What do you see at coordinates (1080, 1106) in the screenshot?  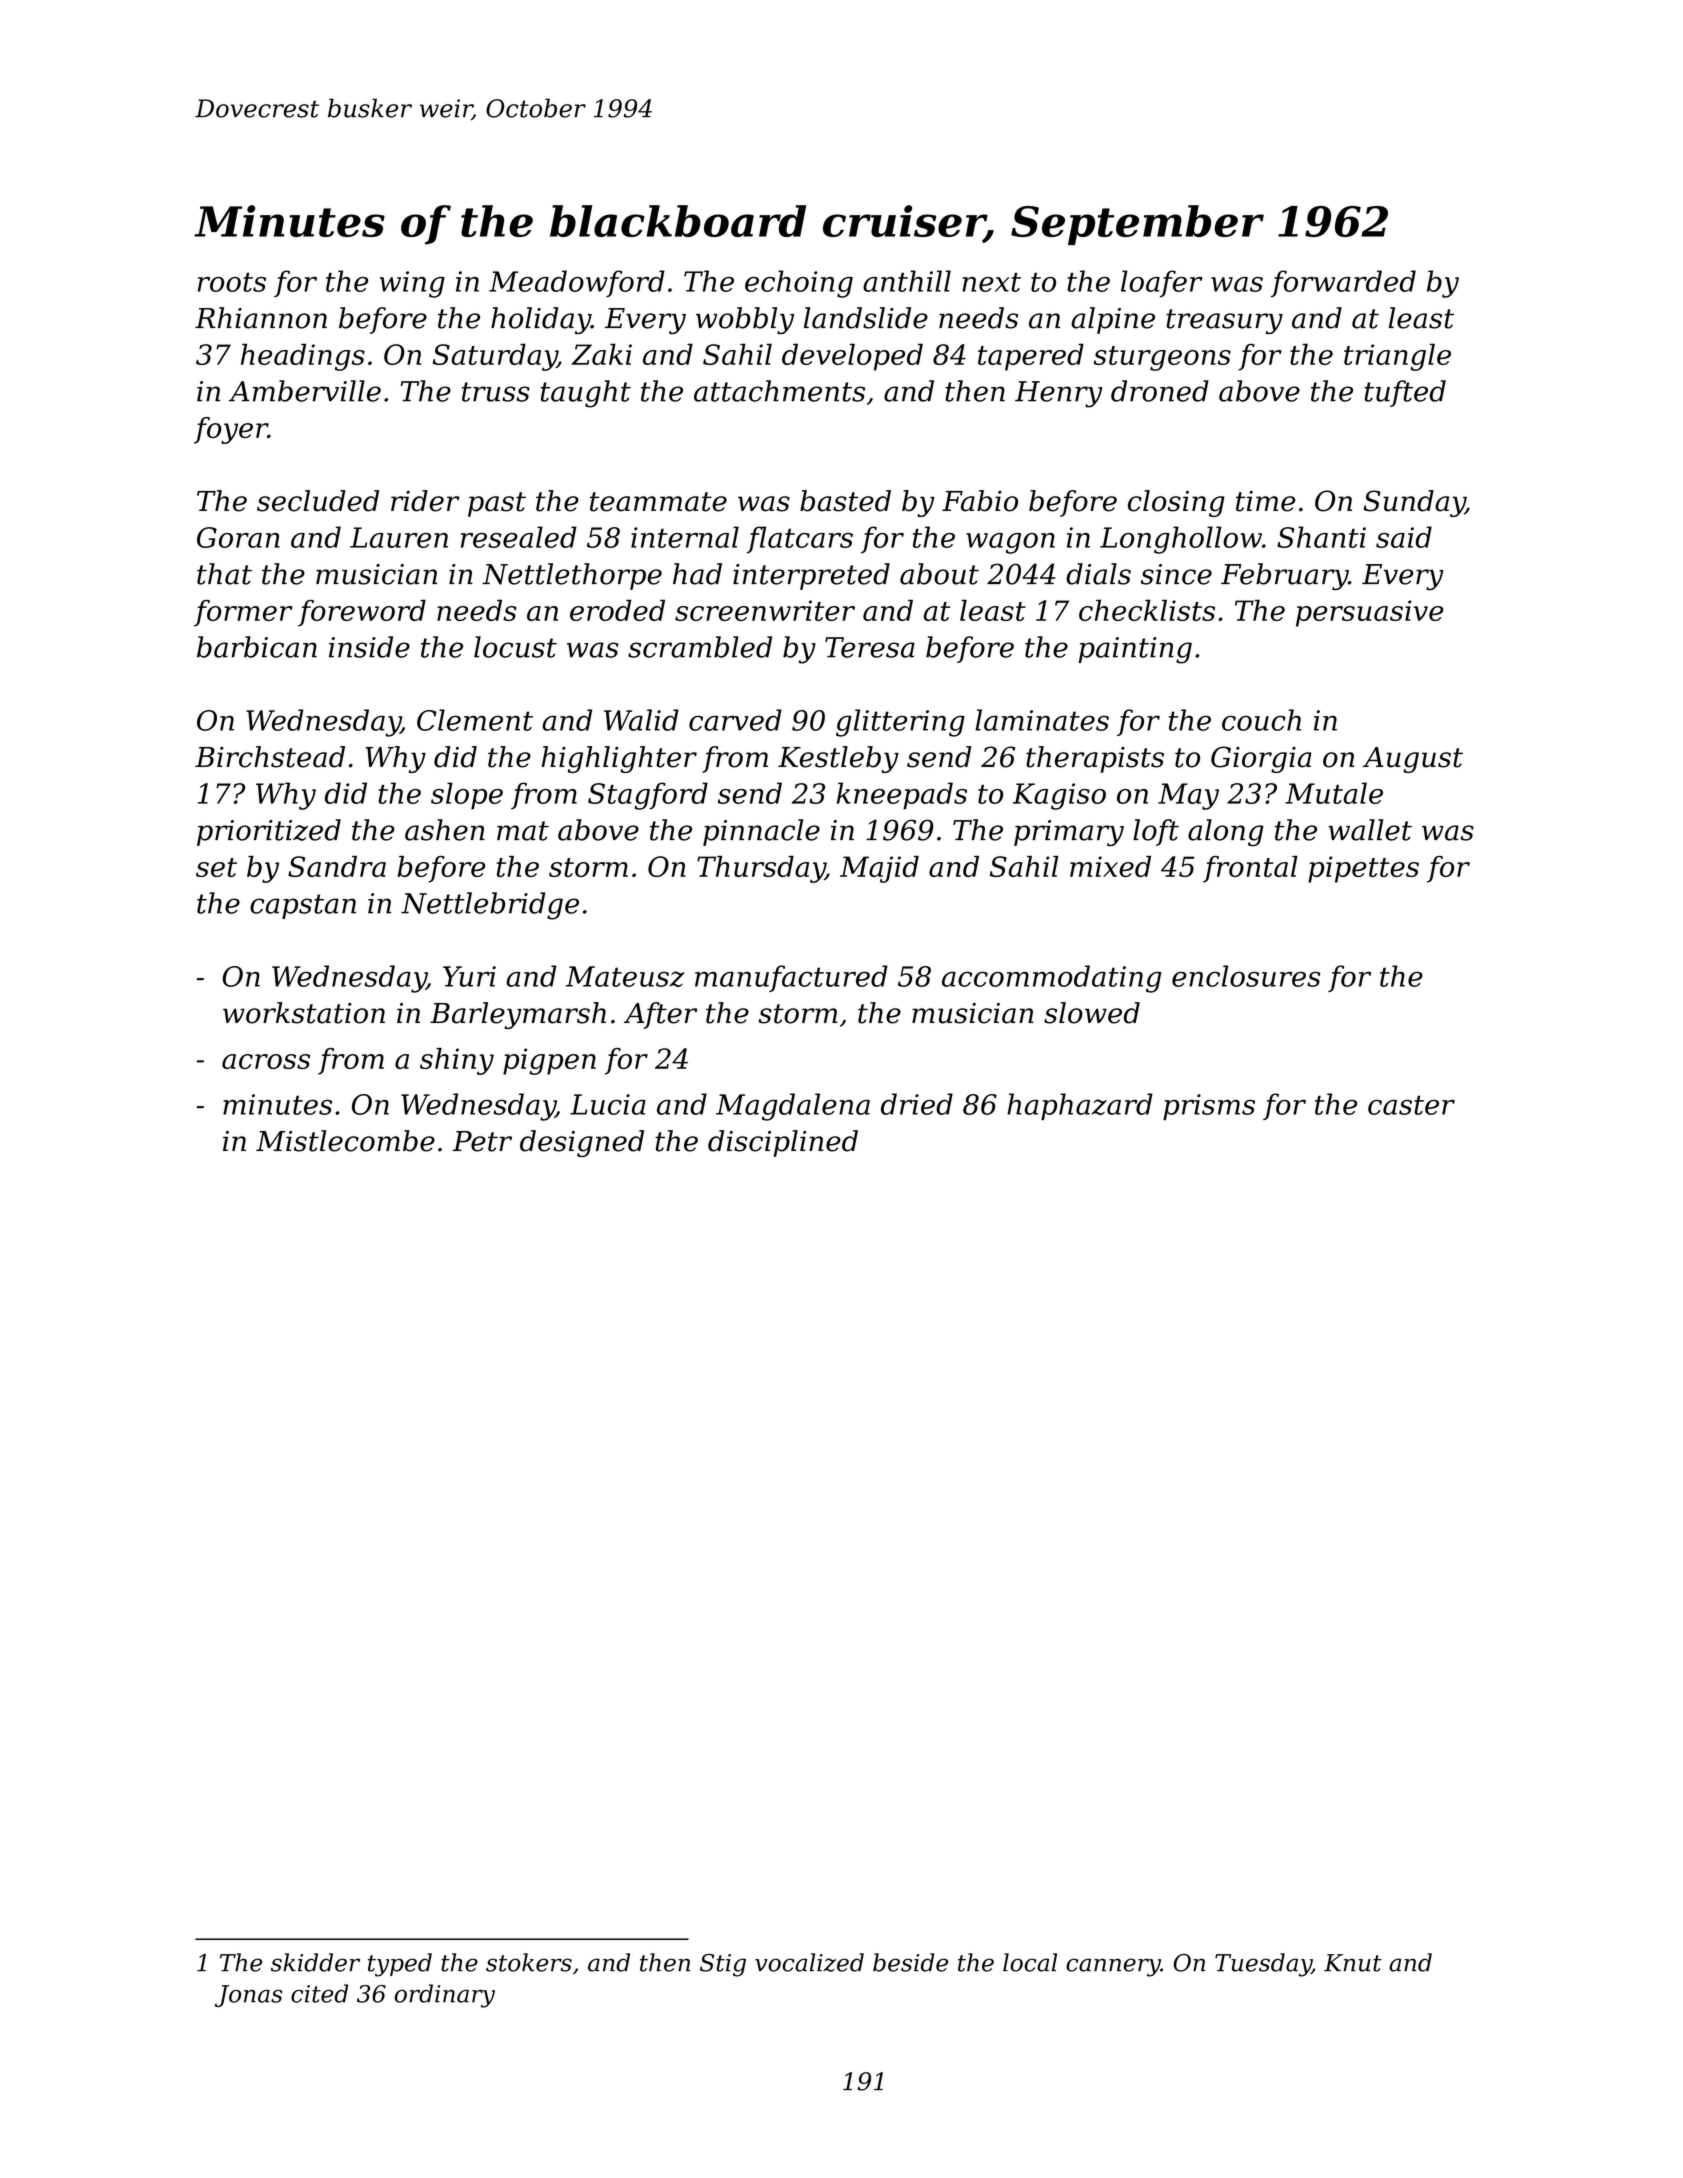 I see `haphazard` at bounding box center [1080, 1106].
